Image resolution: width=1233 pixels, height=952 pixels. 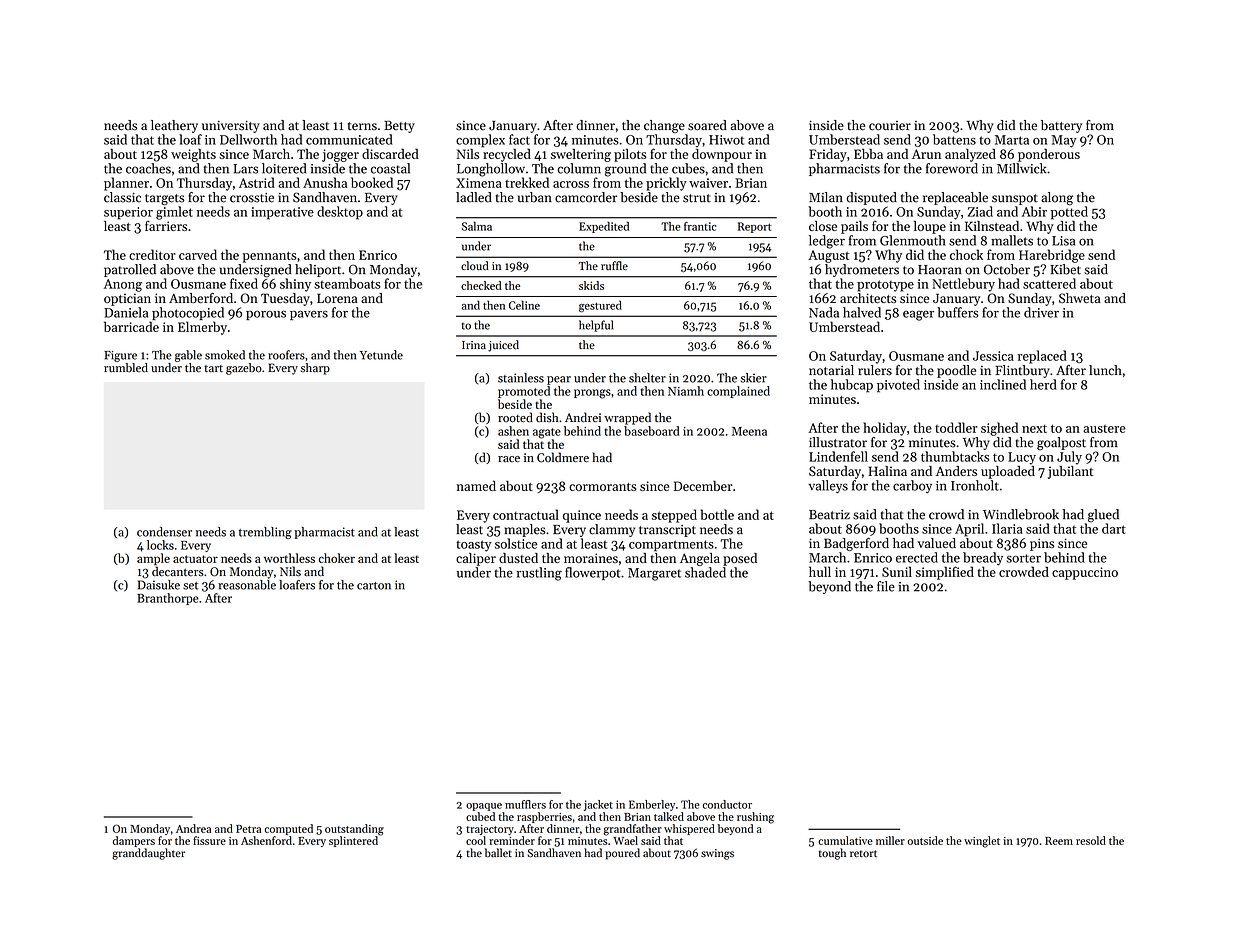 What do you see at coordinates (1080, 298) in the screenshot?
I see `Shweta` at bounding box center [1080, 298].
